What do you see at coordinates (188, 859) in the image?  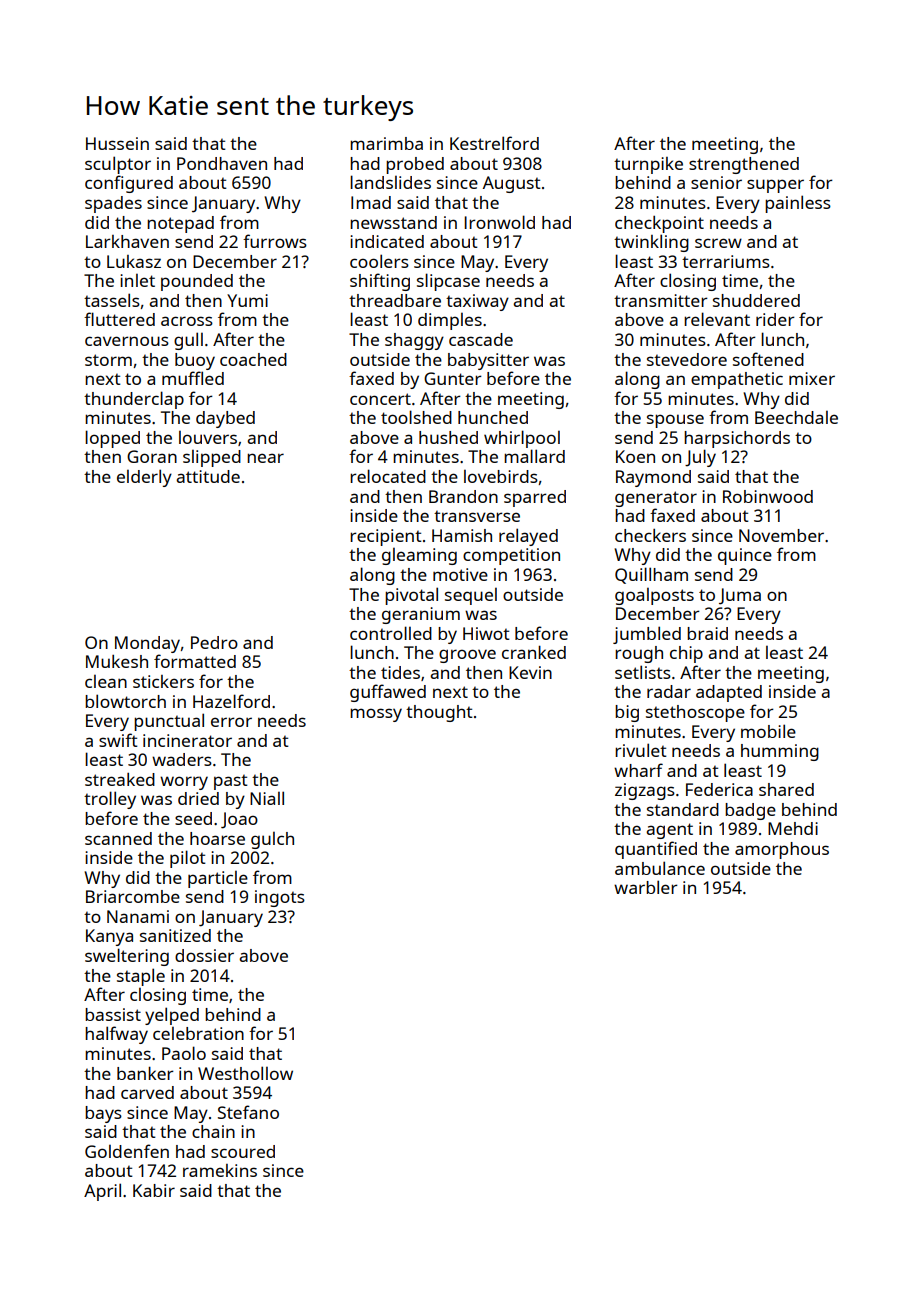 I see `pilot` at bounding box center [188, 859].
